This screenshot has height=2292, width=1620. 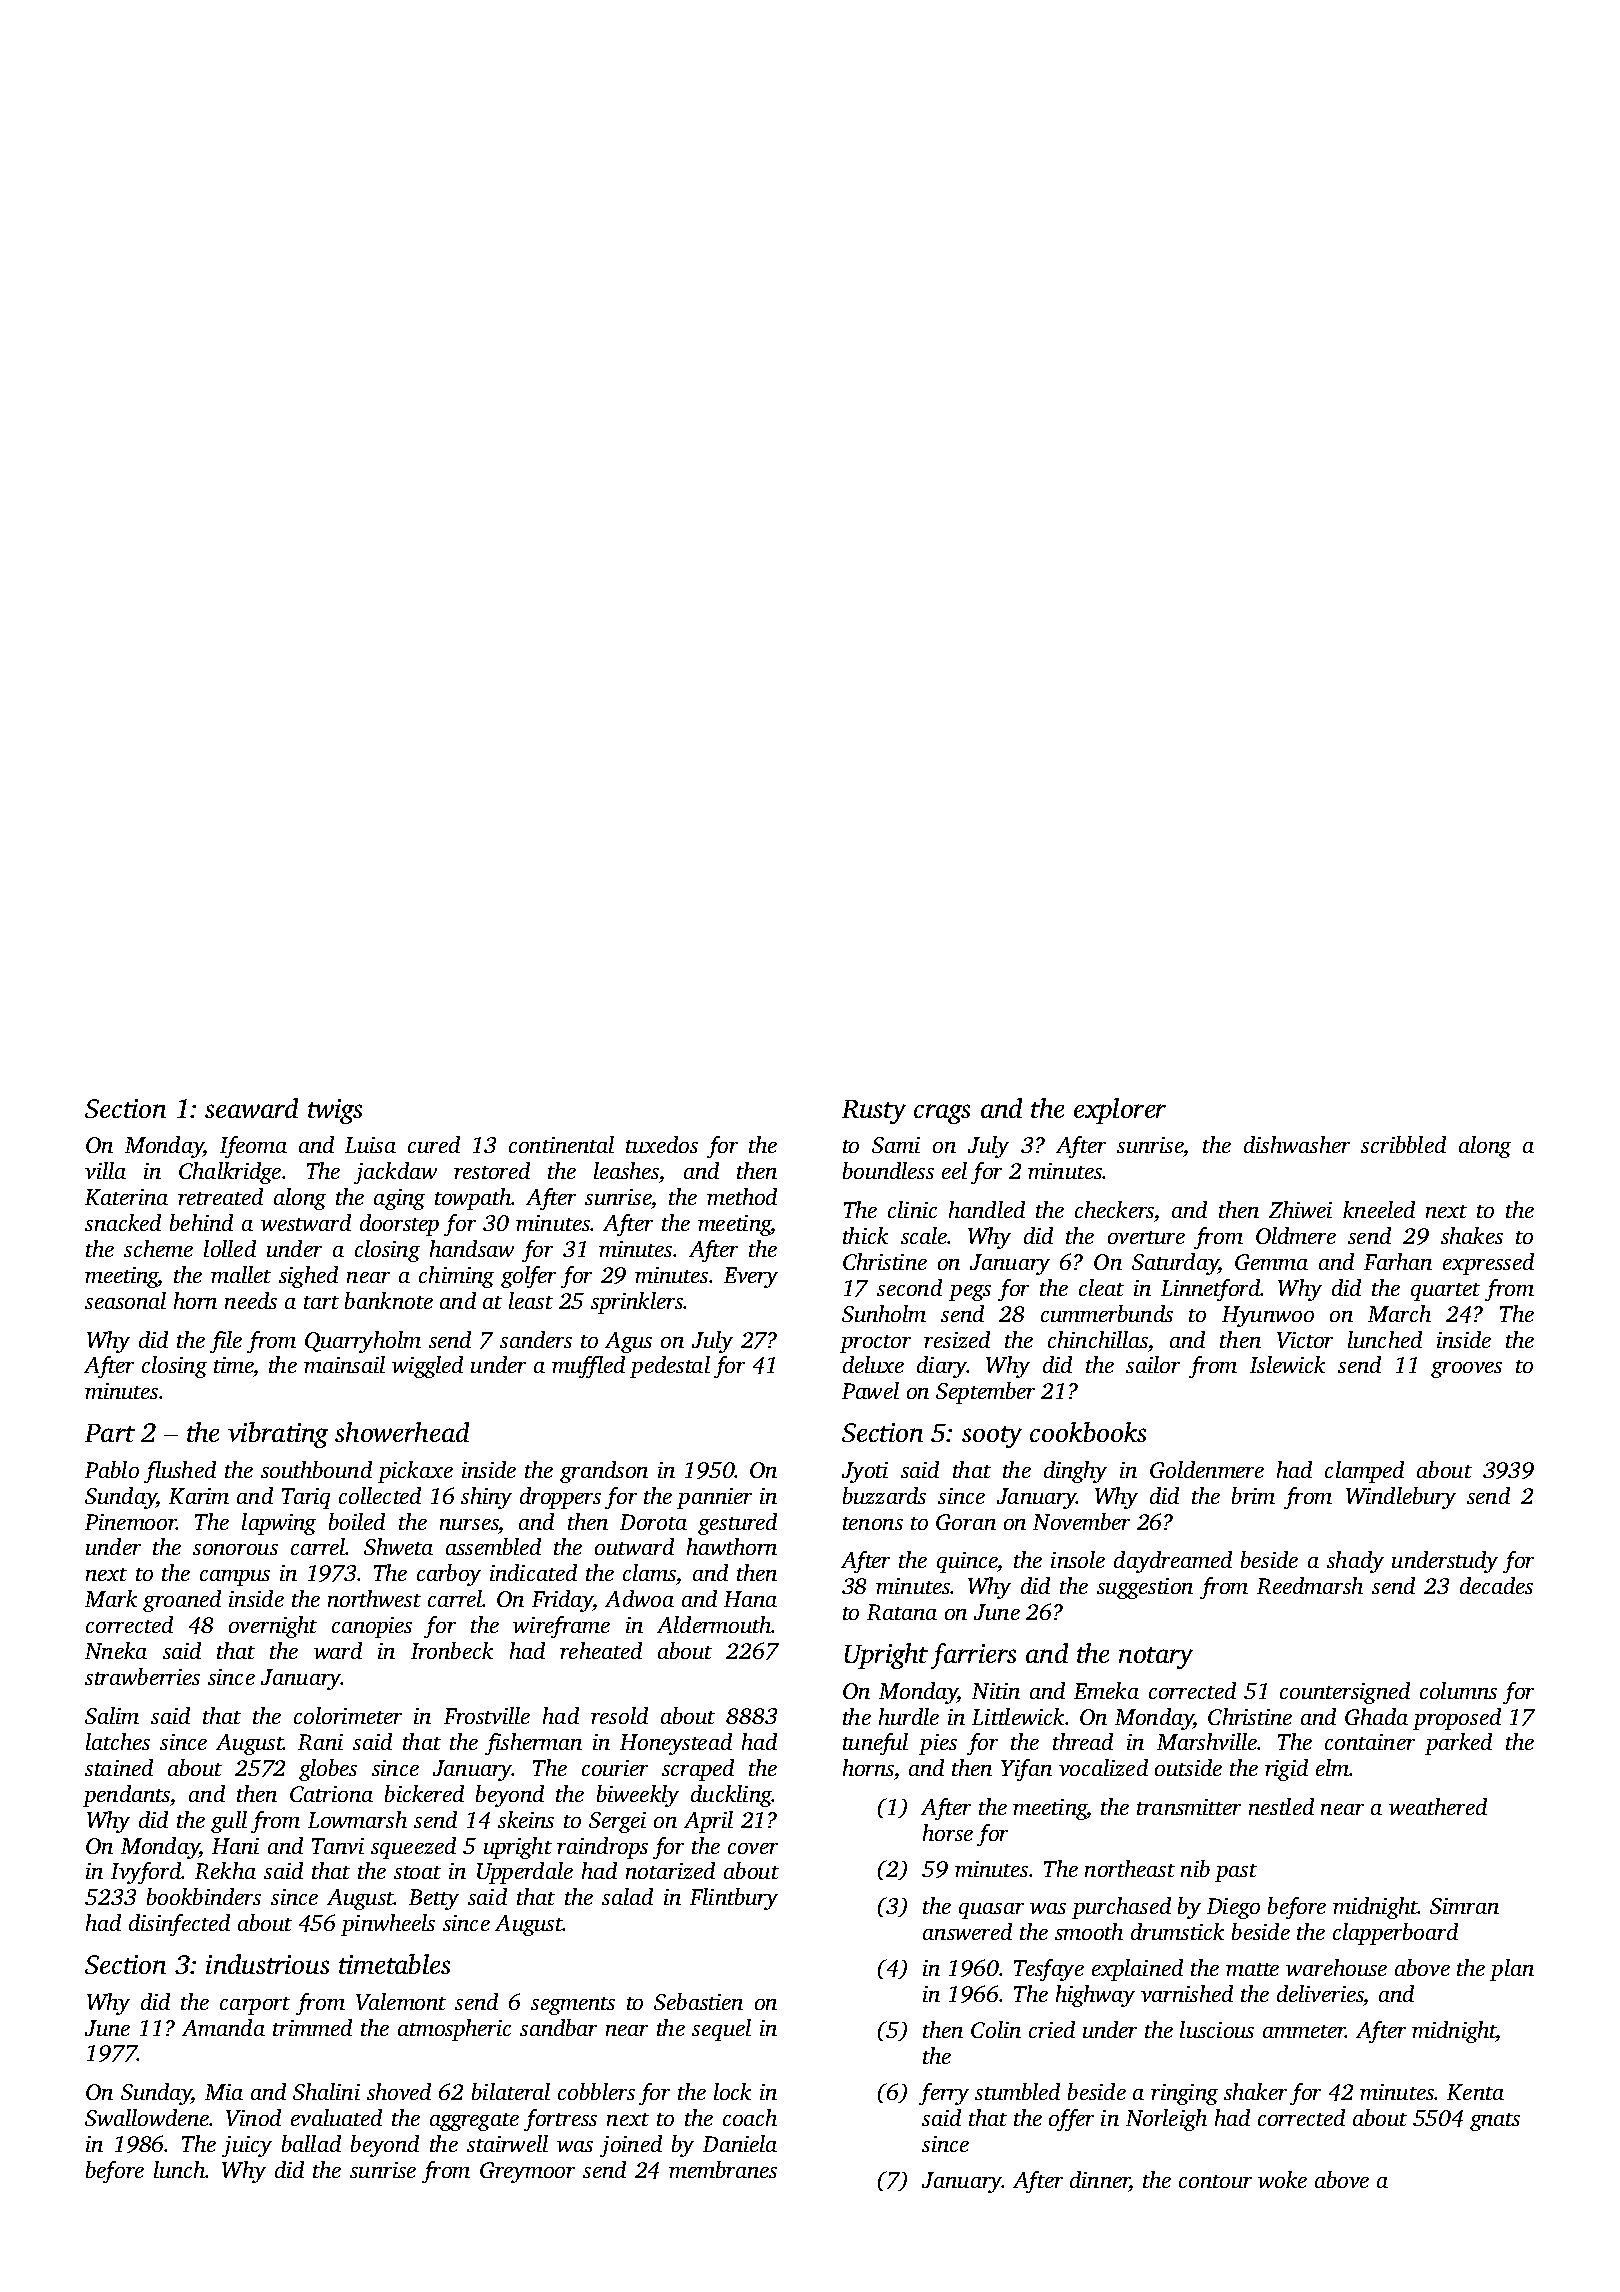 I want to click on matte, so click(x=1252, y=1969).
